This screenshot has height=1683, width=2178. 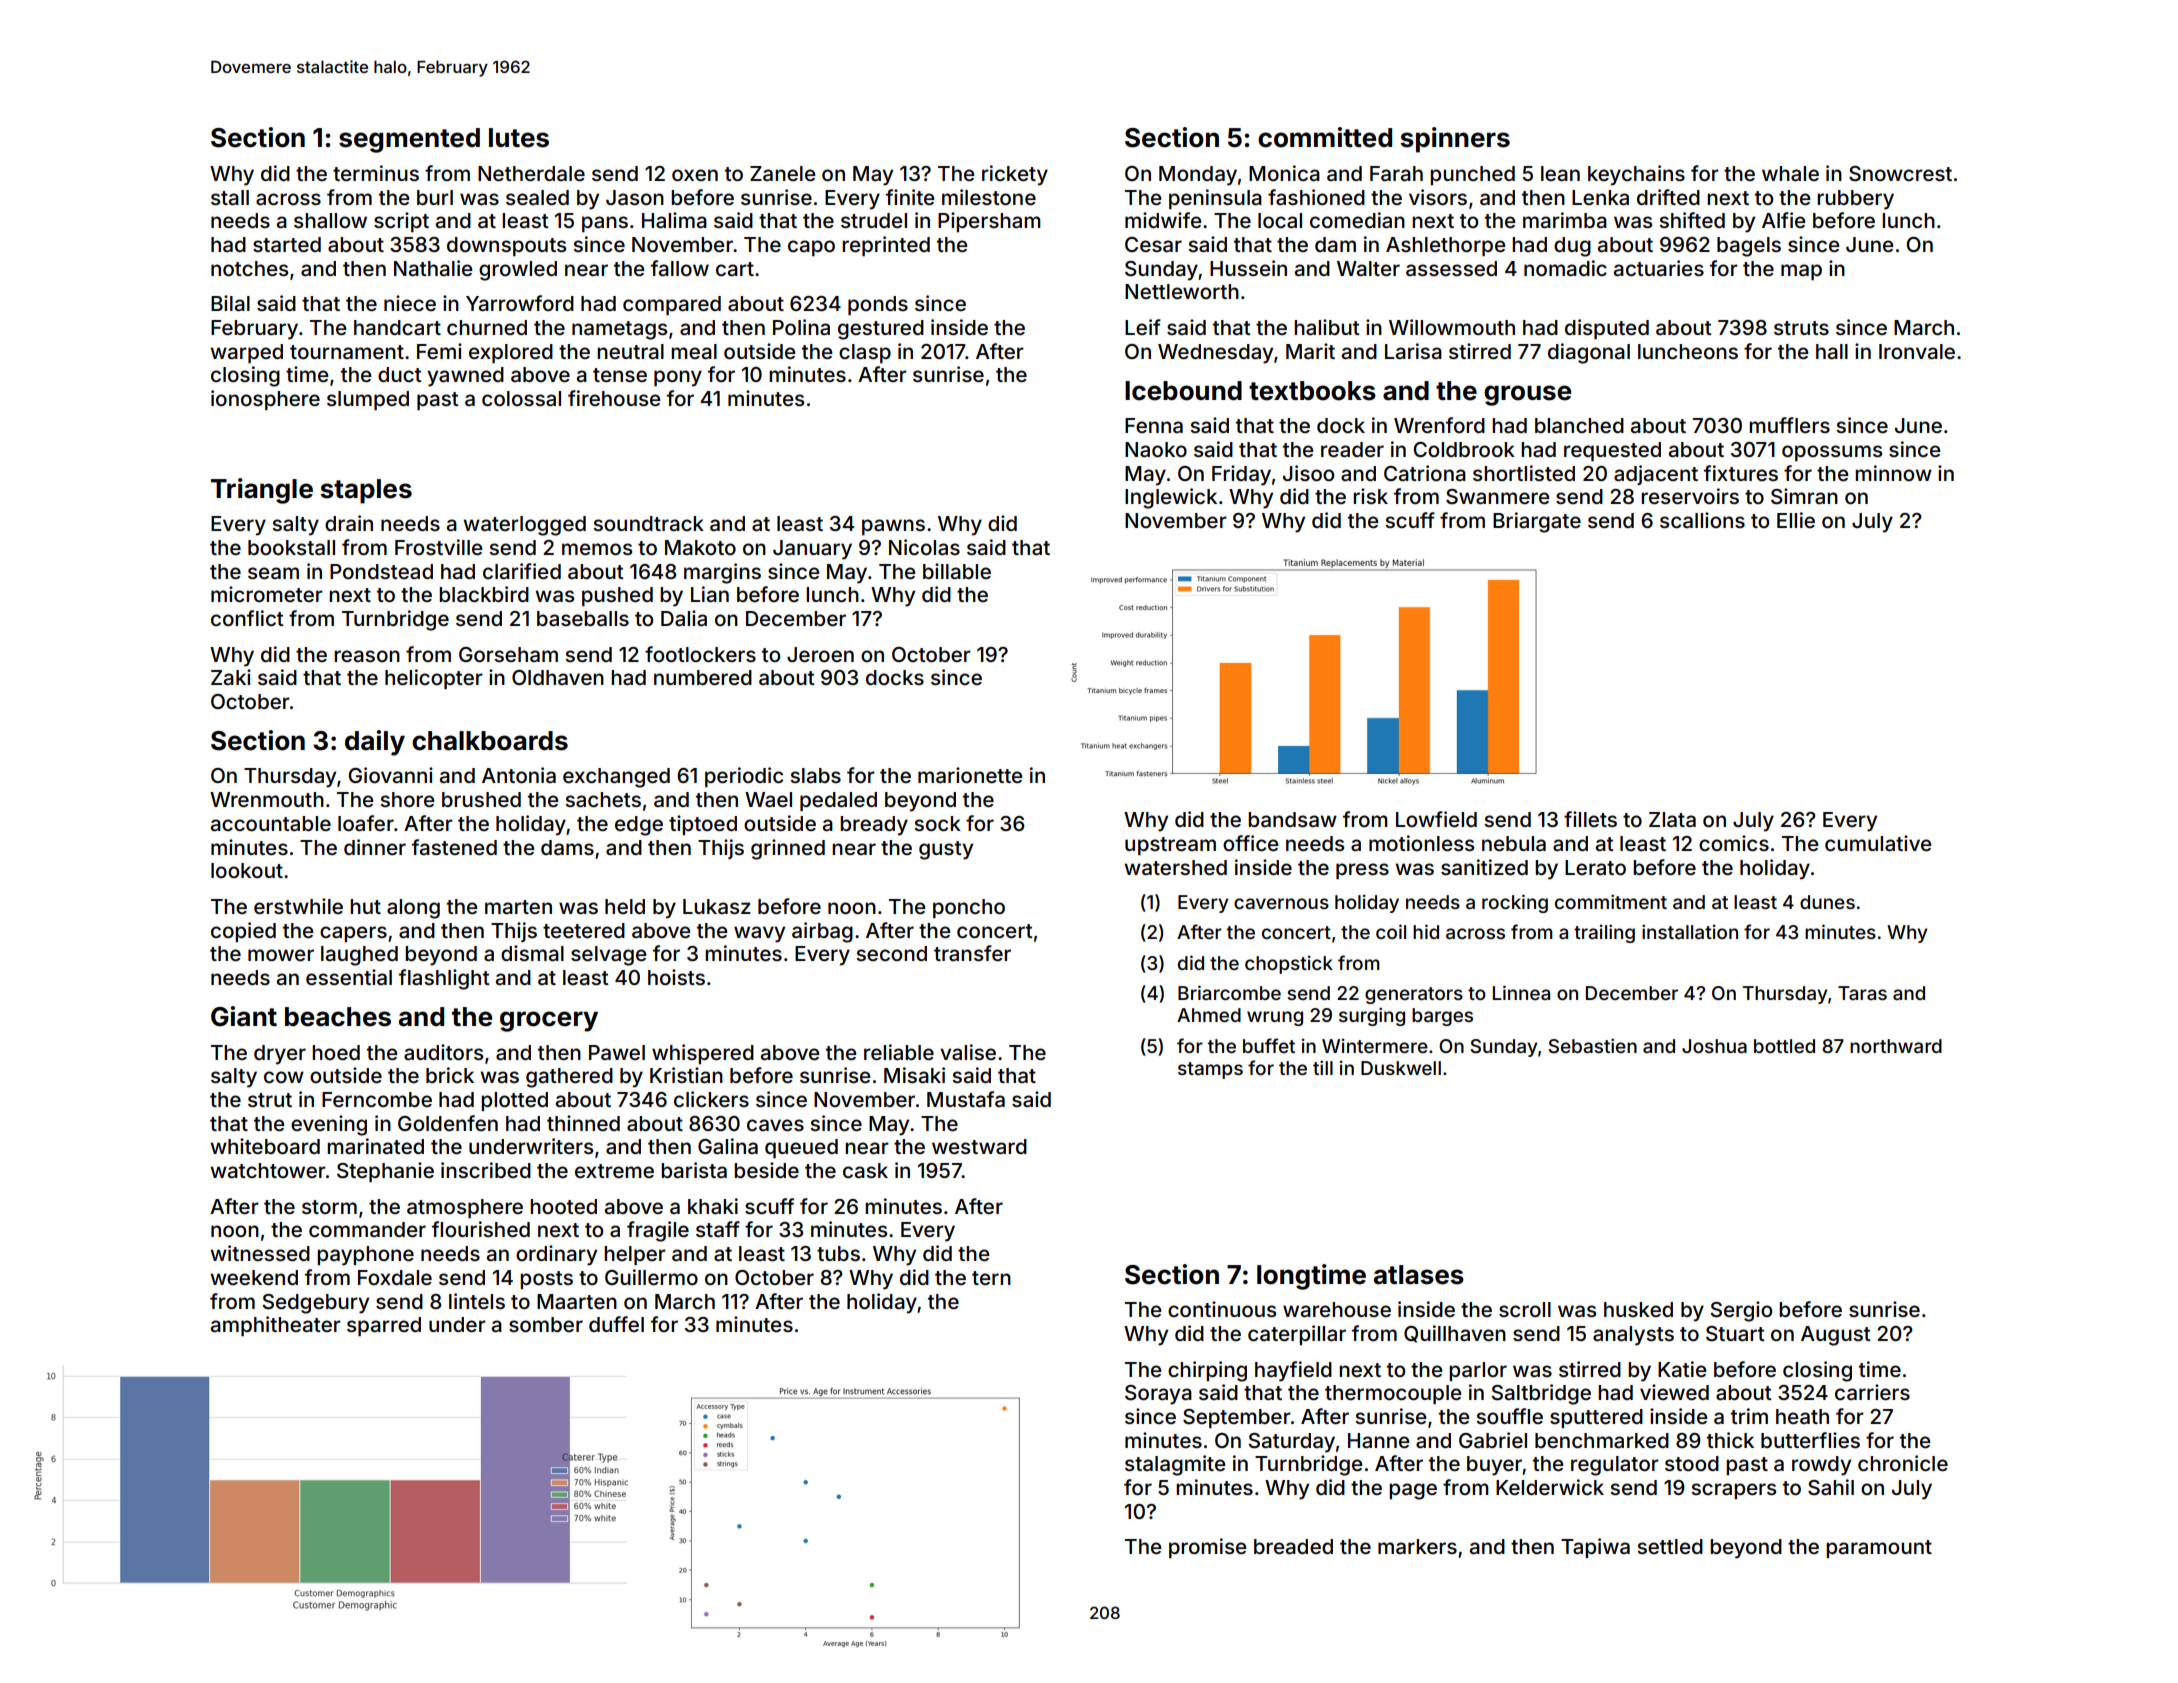 What do you see at coordinates (1879, 1549) in the screenshot?
I see `paramount` at bounding box center [1879, 1549].
